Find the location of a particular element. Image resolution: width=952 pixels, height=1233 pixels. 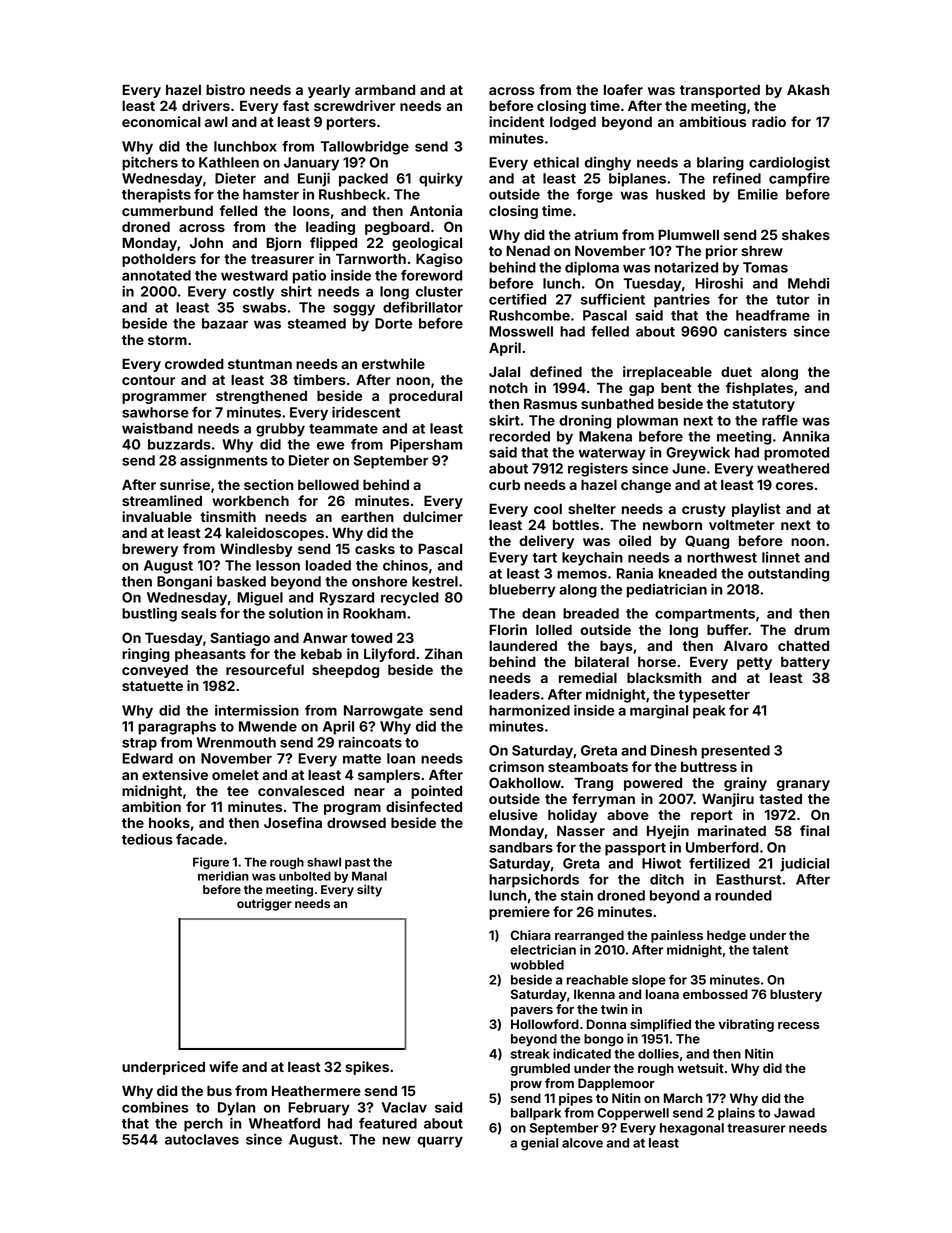

bistro is located at coordinates (225, 89).
